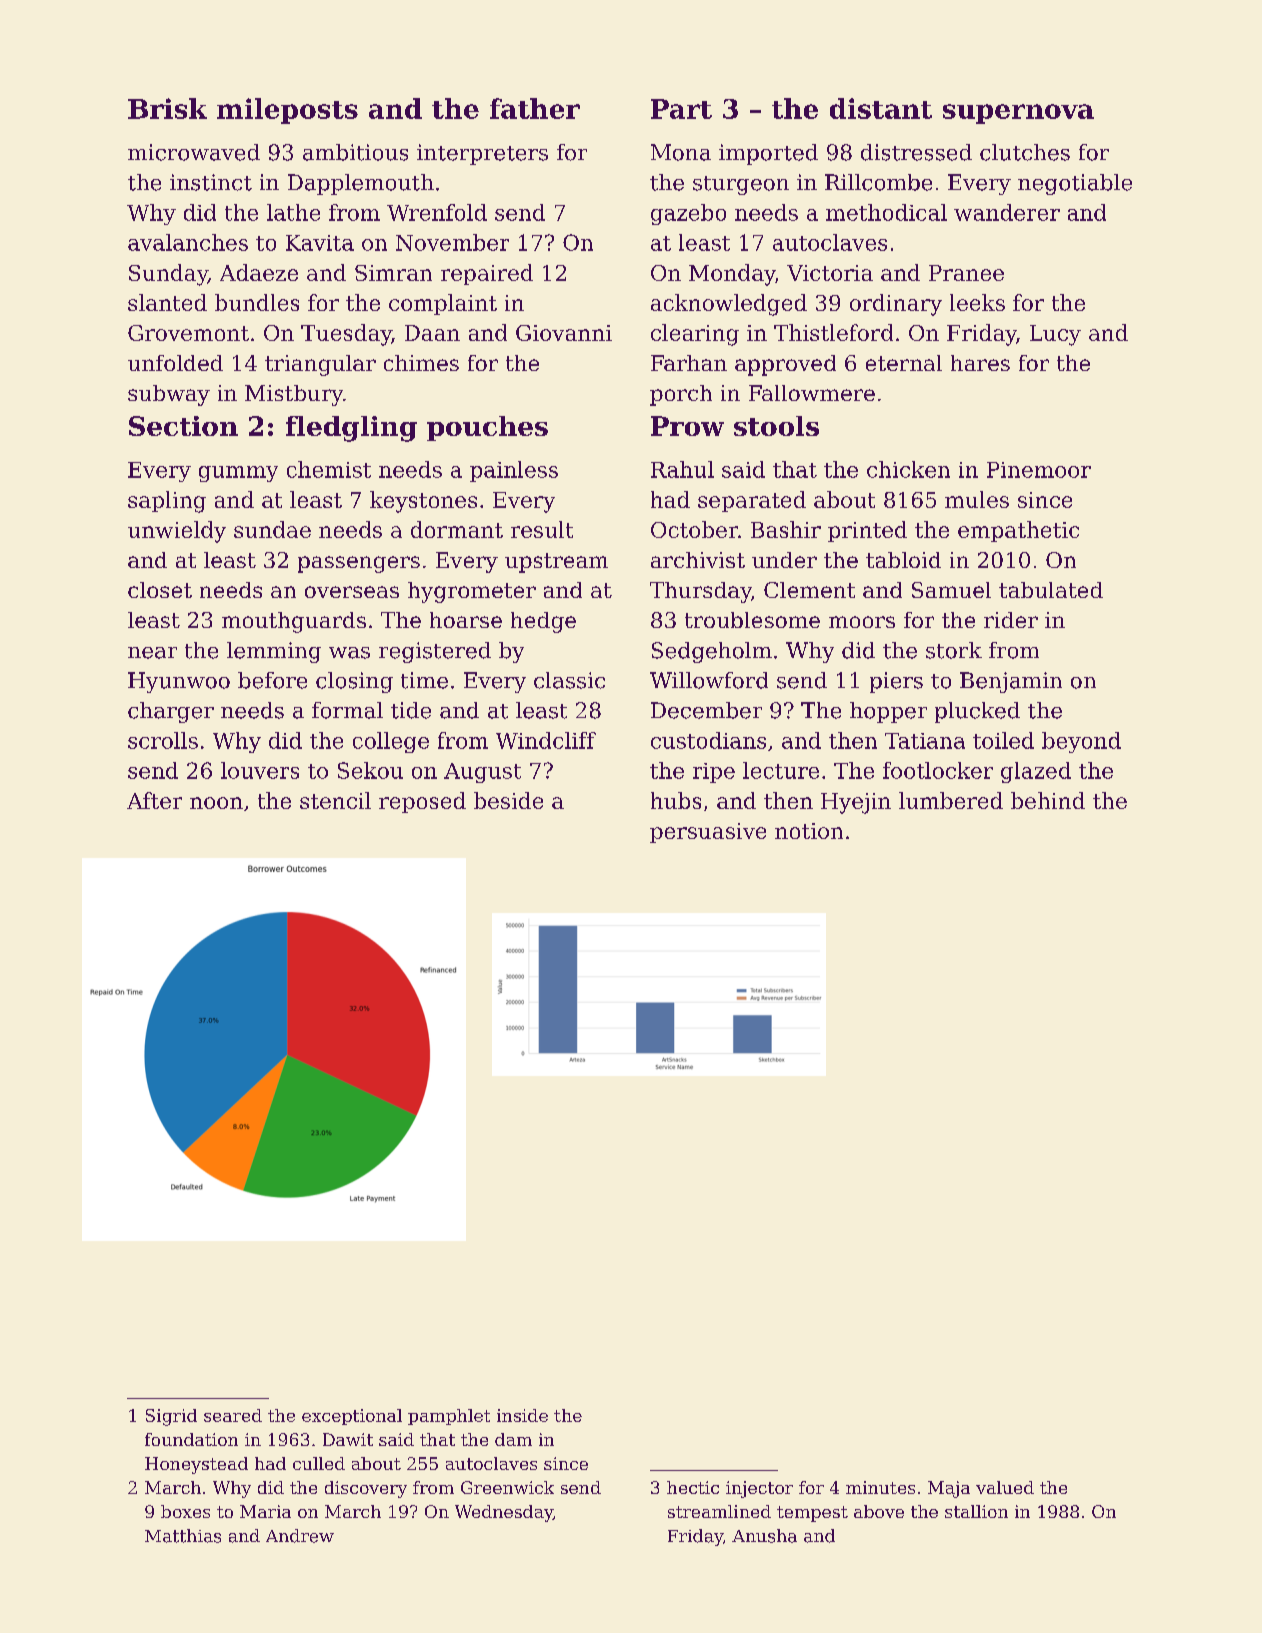  What do you see at coordinates (976, 1511) in the image?
I see `stallion` at bounding box center [976, 1511].
